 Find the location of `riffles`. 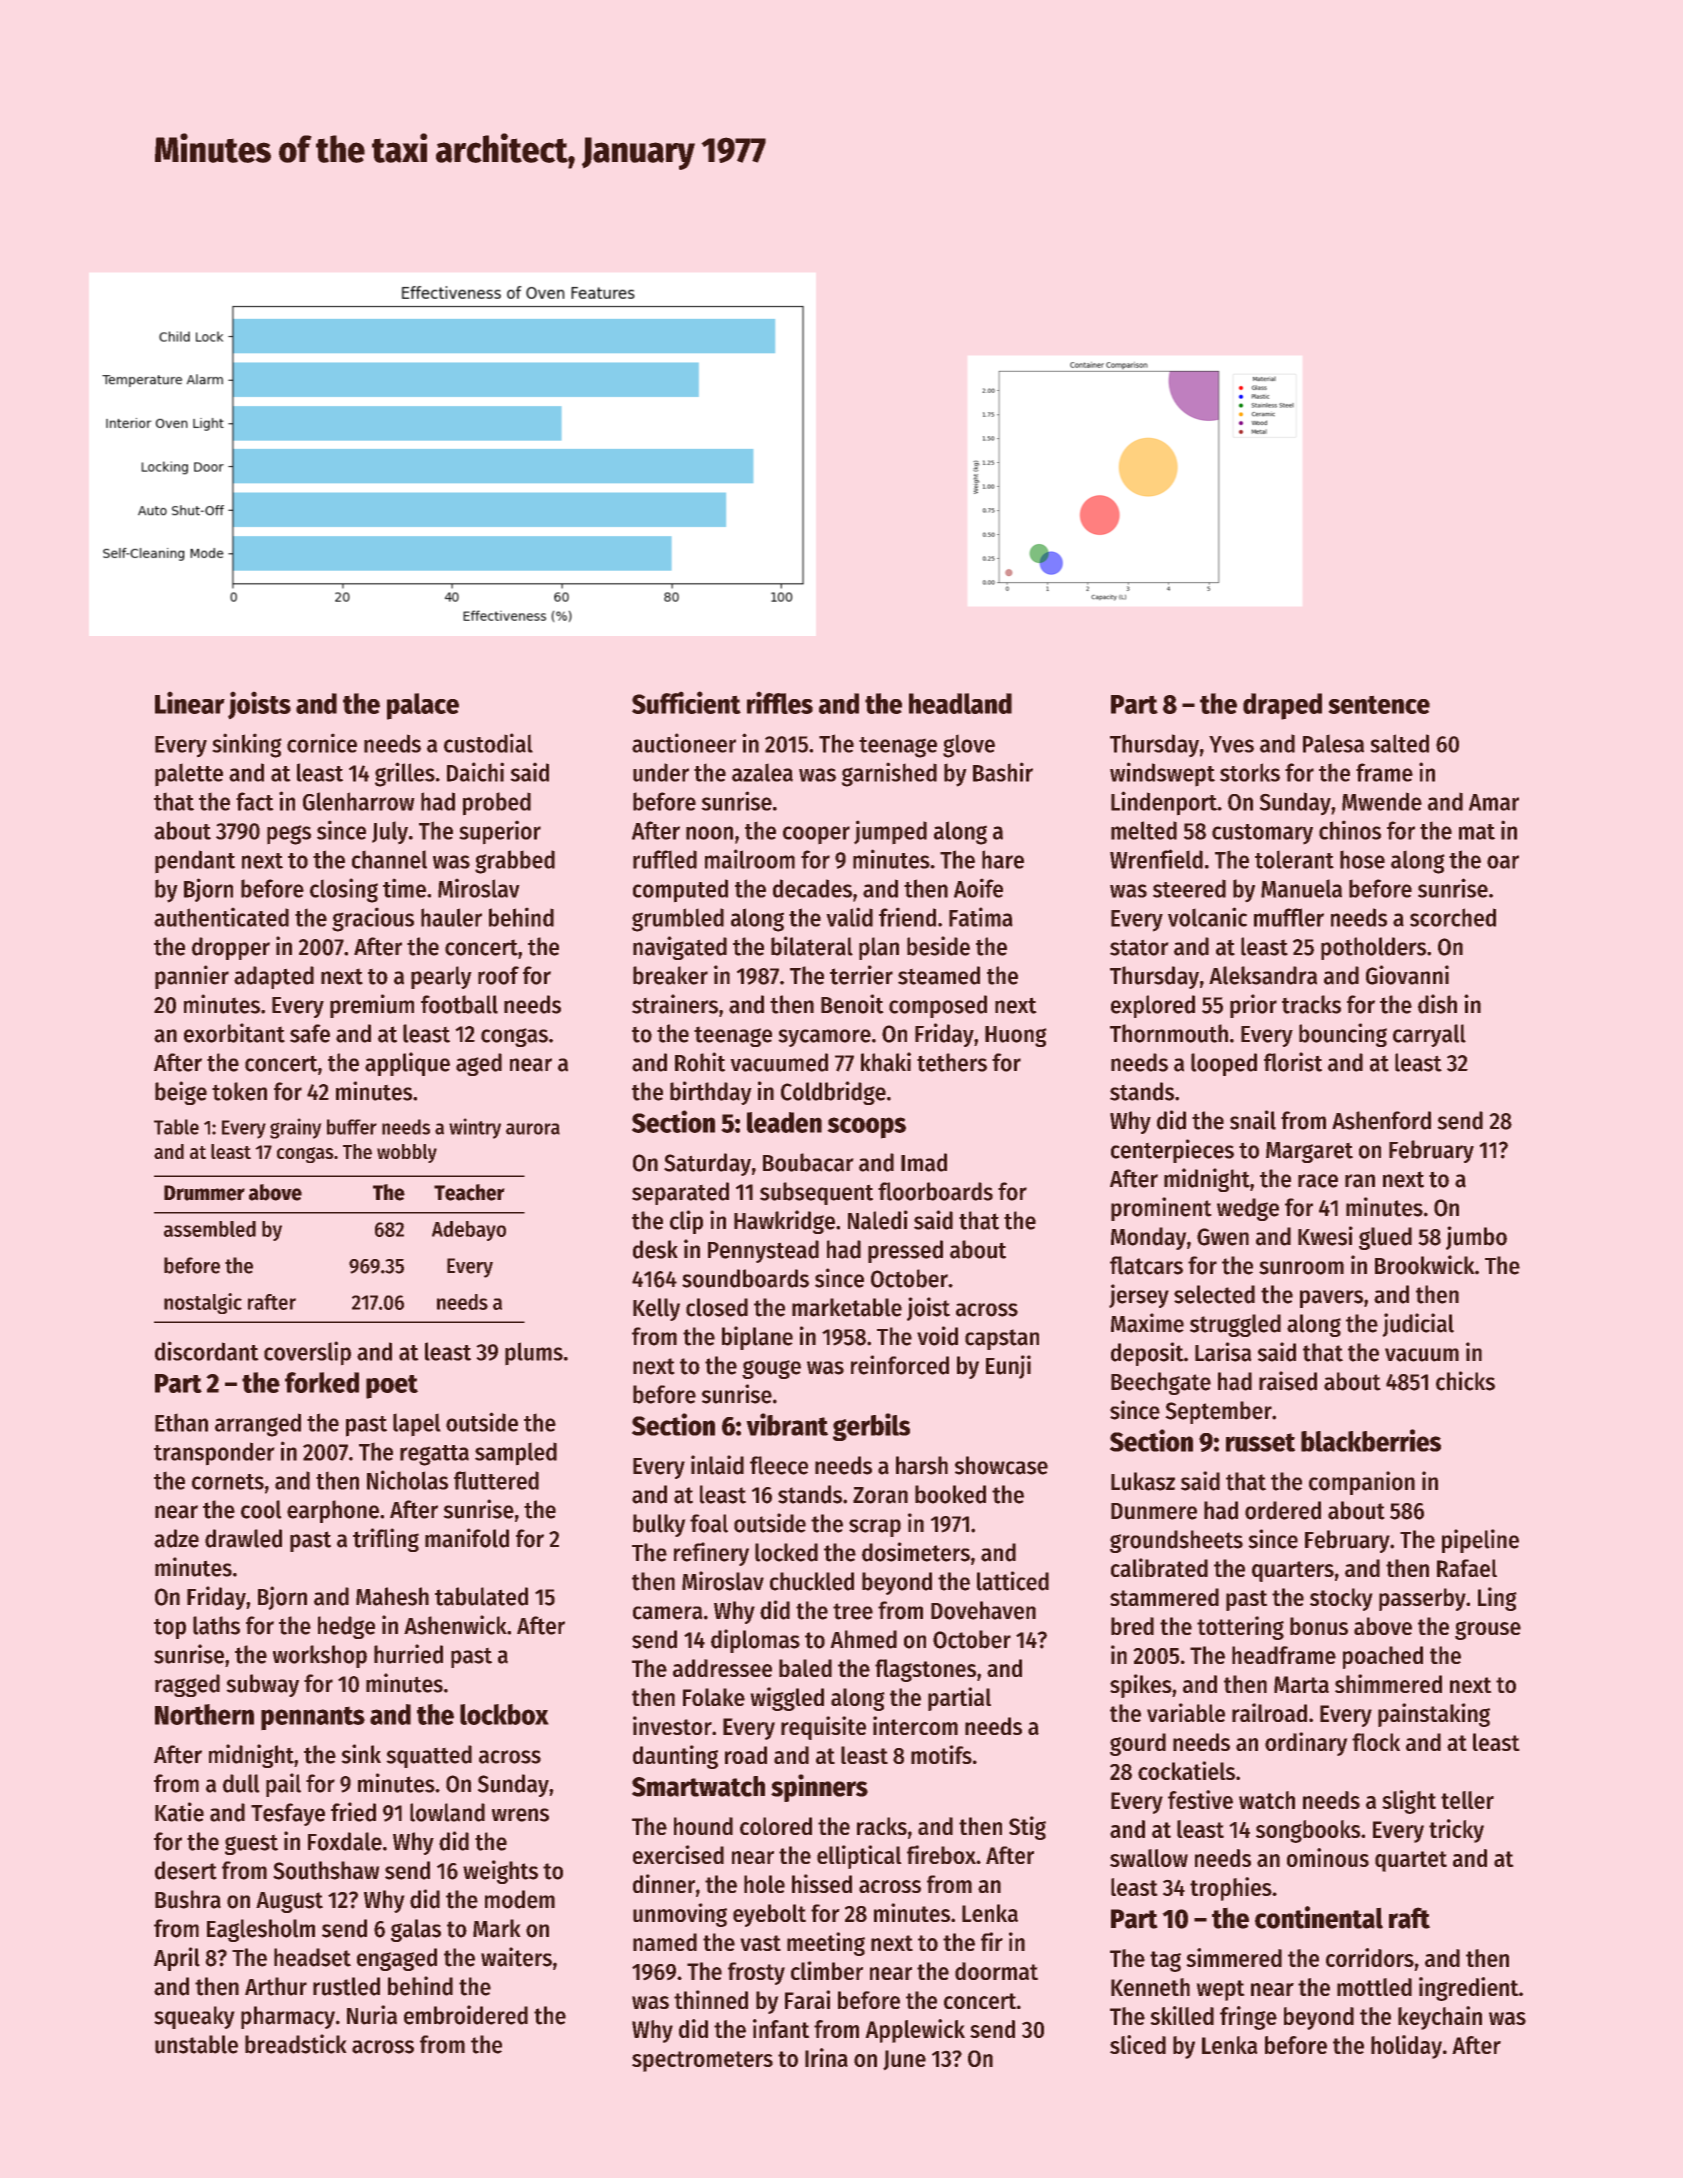

riffles is located at coordinates (780, 702).
